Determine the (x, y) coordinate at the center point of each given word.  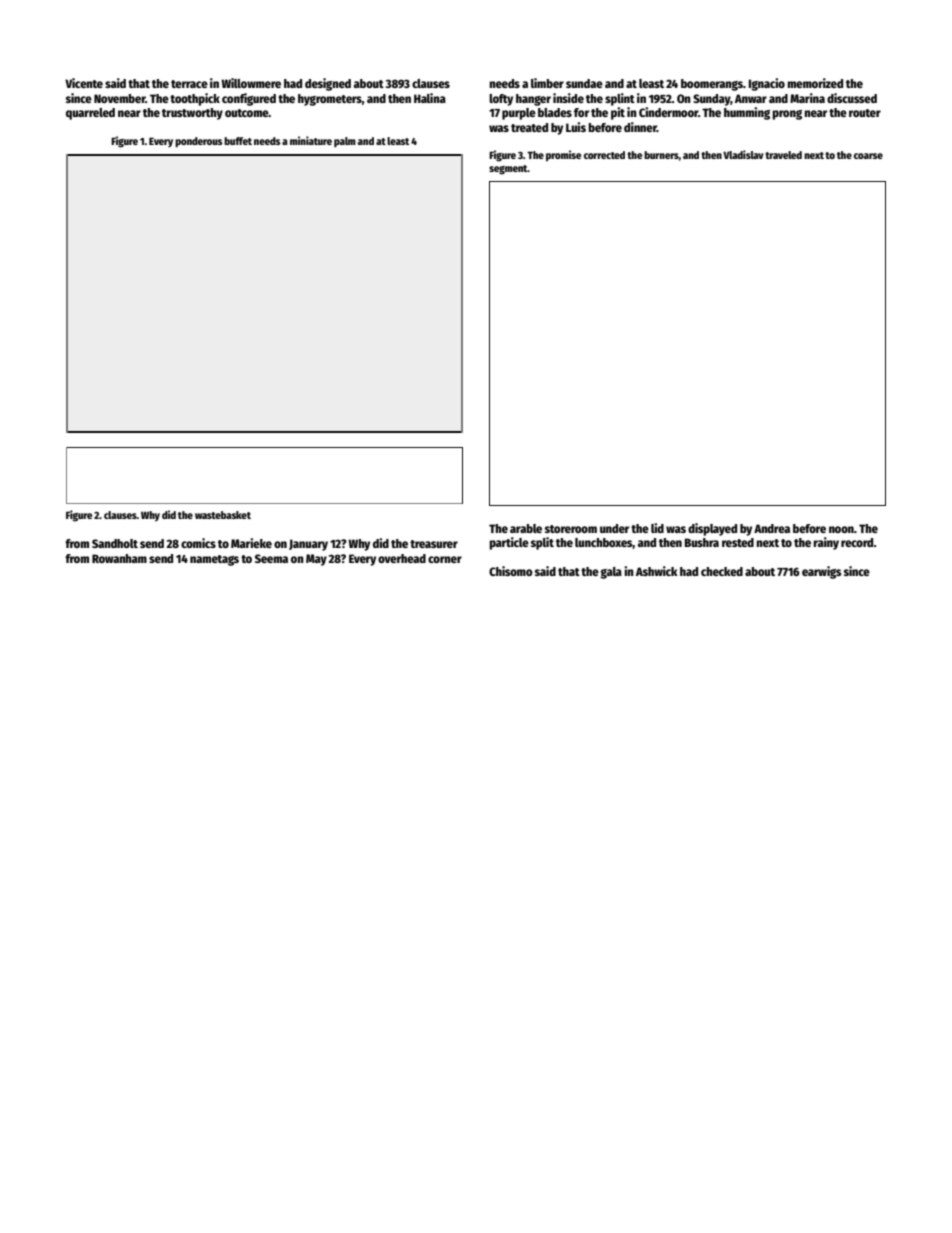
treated (529, 127)
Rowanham (119, 558)
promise (563, 155)
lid (657, 528)
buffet (238, 141)
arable (526, 528)
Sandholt (115, 543)
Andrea (772, 528)
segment (508, 170)
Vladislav (743, 154)
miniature (311, 140)
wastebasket (223, 515)
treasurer (434, 544)
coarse (868, 156)
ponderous (198, 142)
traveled (783, 155)
